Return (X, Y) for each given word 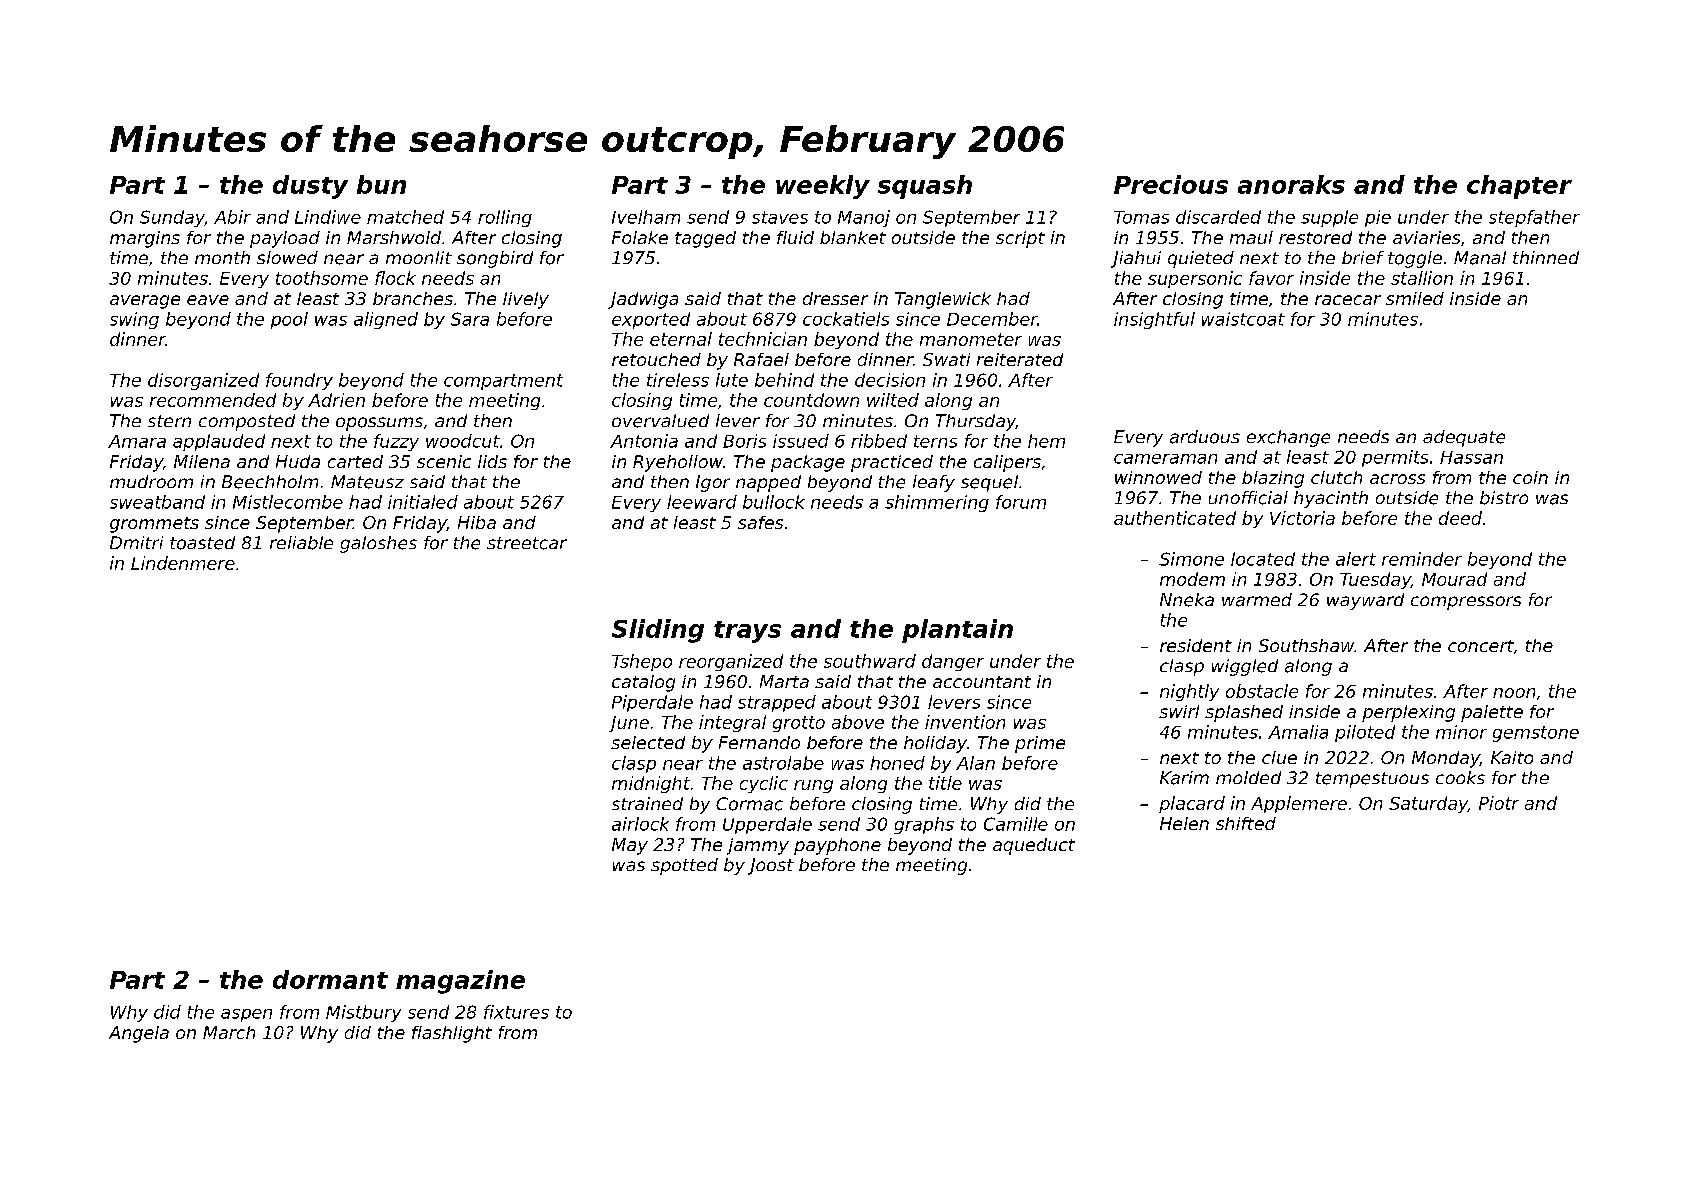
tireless (678, 380)
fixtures (516, 1012)
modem (1192, 579)
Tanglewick (943, 300)
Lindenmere (183, 563)
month (222, 257)
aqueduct (1034, 846)
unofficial (1248, 498)
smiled (1415, 298)
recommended (213, 400)
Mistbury (363, 1013)
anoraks (1291, 184)
